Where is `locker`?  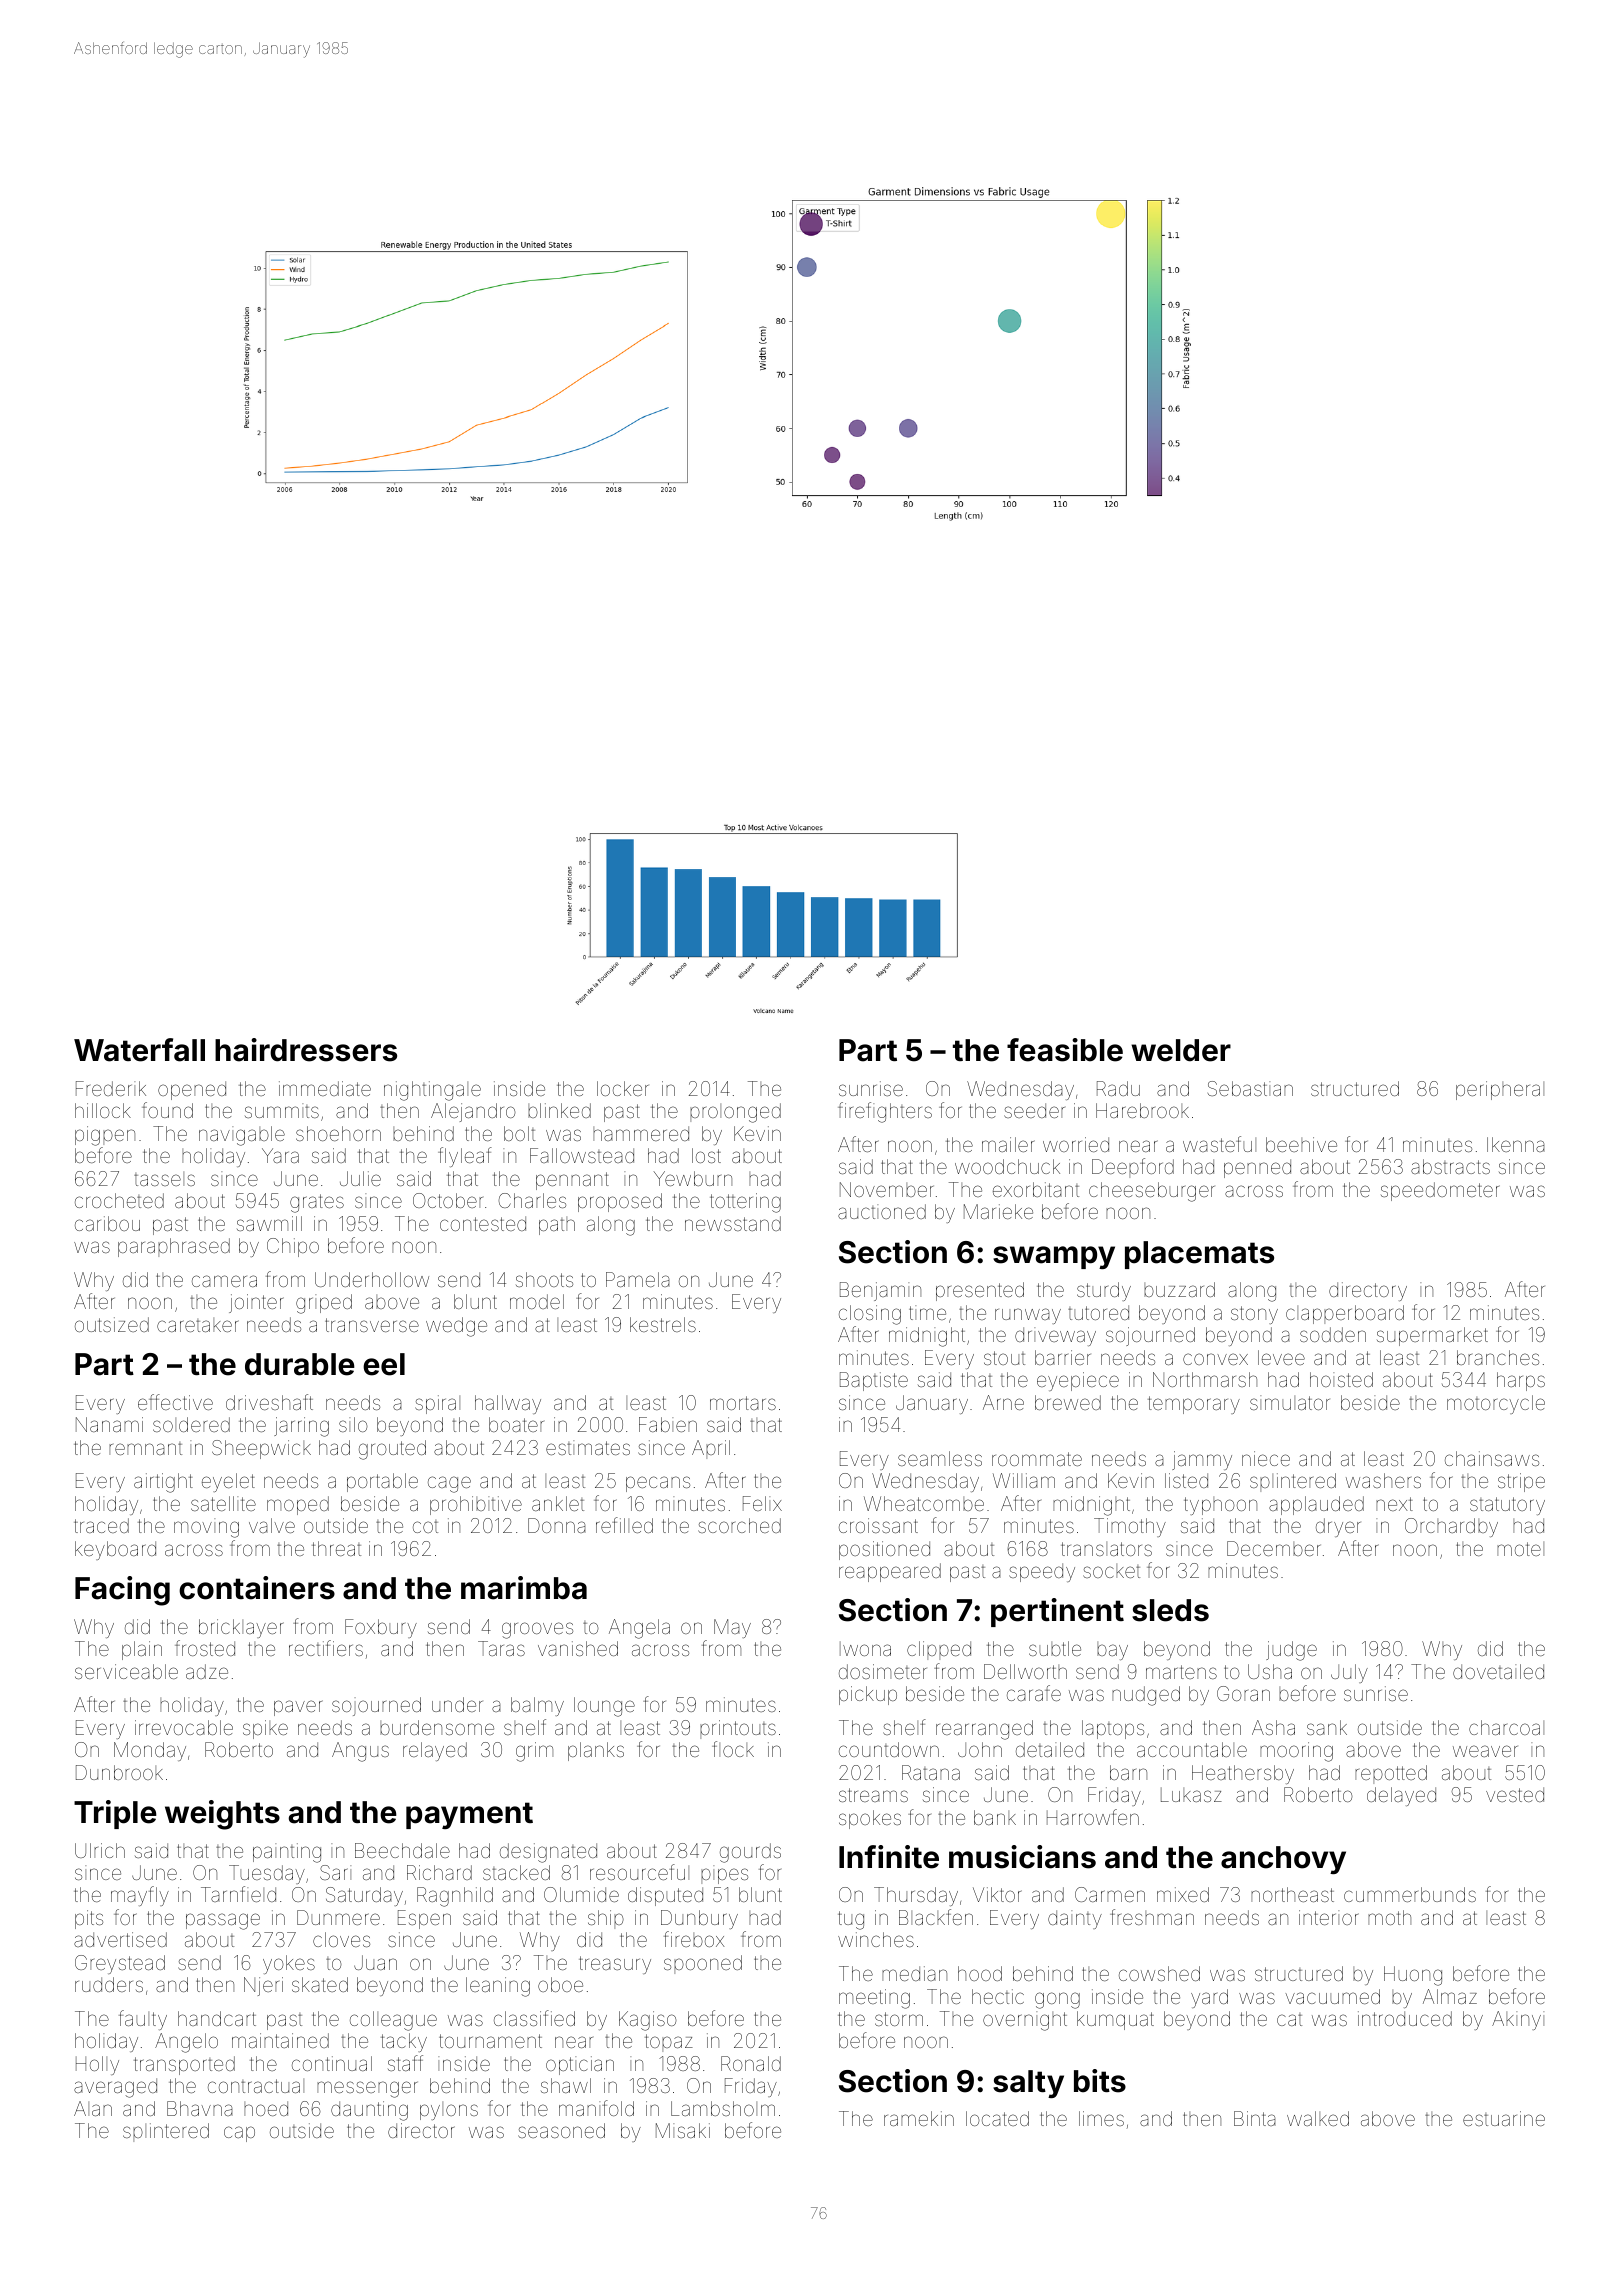
locker is located at coordinates (623, 1088).
